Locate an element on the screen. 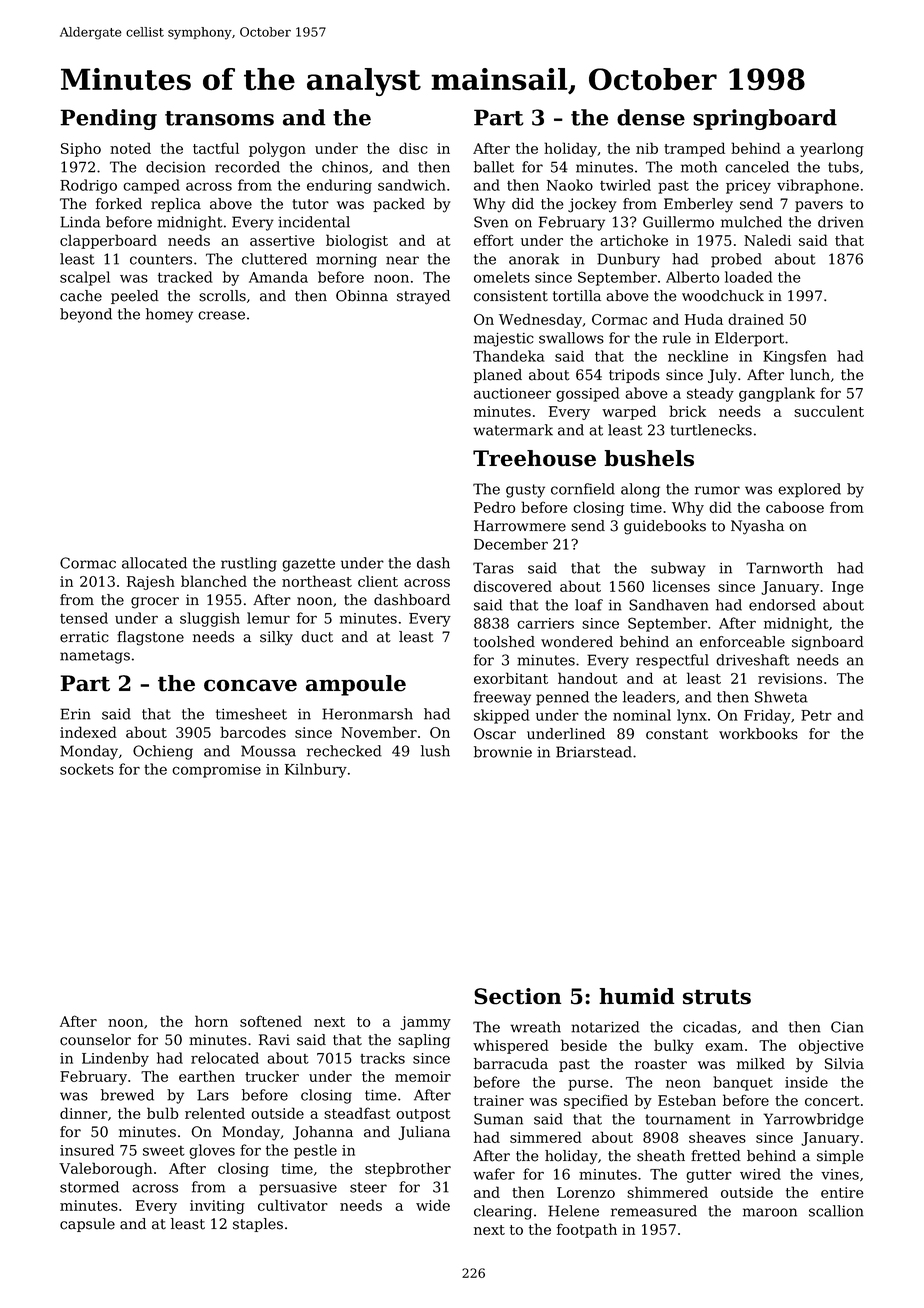  barracuda is located at coordinates (511, 1064).
